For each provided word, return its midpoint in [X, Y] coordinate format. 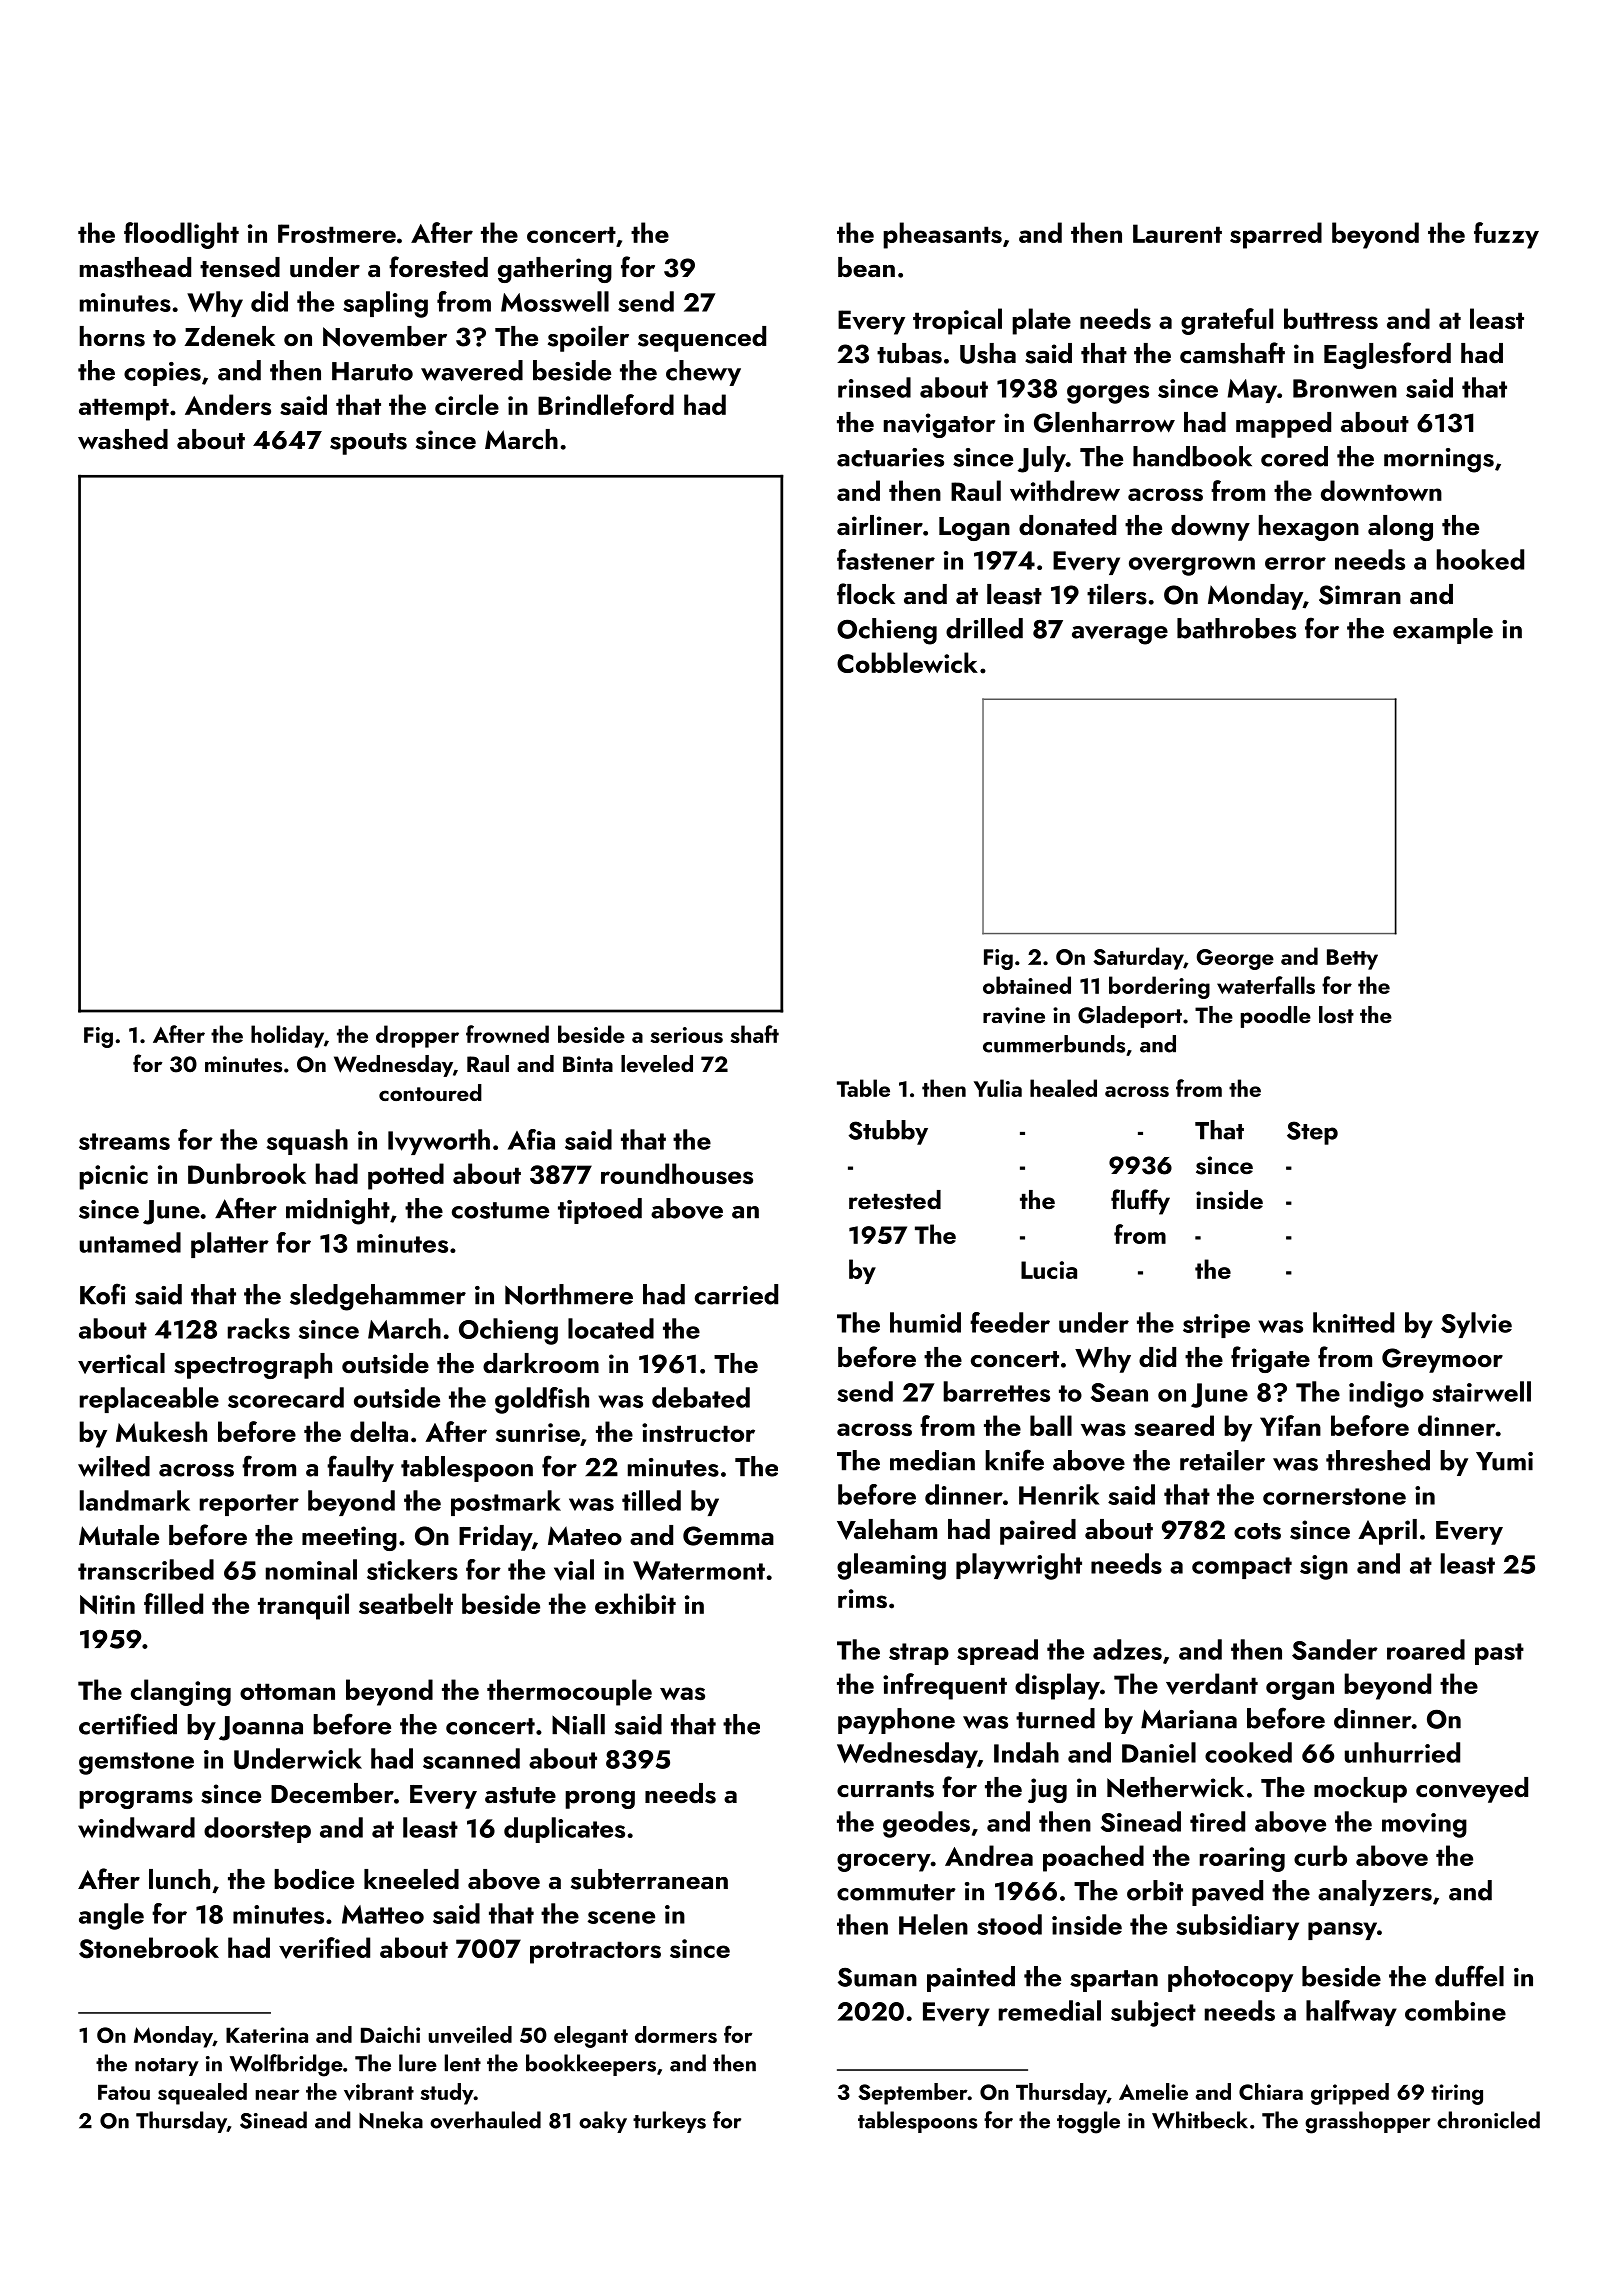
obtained [1027, 985]
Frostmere [337, 233]
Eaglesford [1387, 355]
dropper [417, 1036]
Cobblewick [907, 662]
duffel [1469, 1976]
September [913, 2094]
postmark [506, 1503]
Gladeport [1130, 1017]
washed [123, 439]
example [1443, 631]
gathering [555, 270]
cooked [1248, 1752]
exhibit [635, 1603]
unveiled [470, 2035]
